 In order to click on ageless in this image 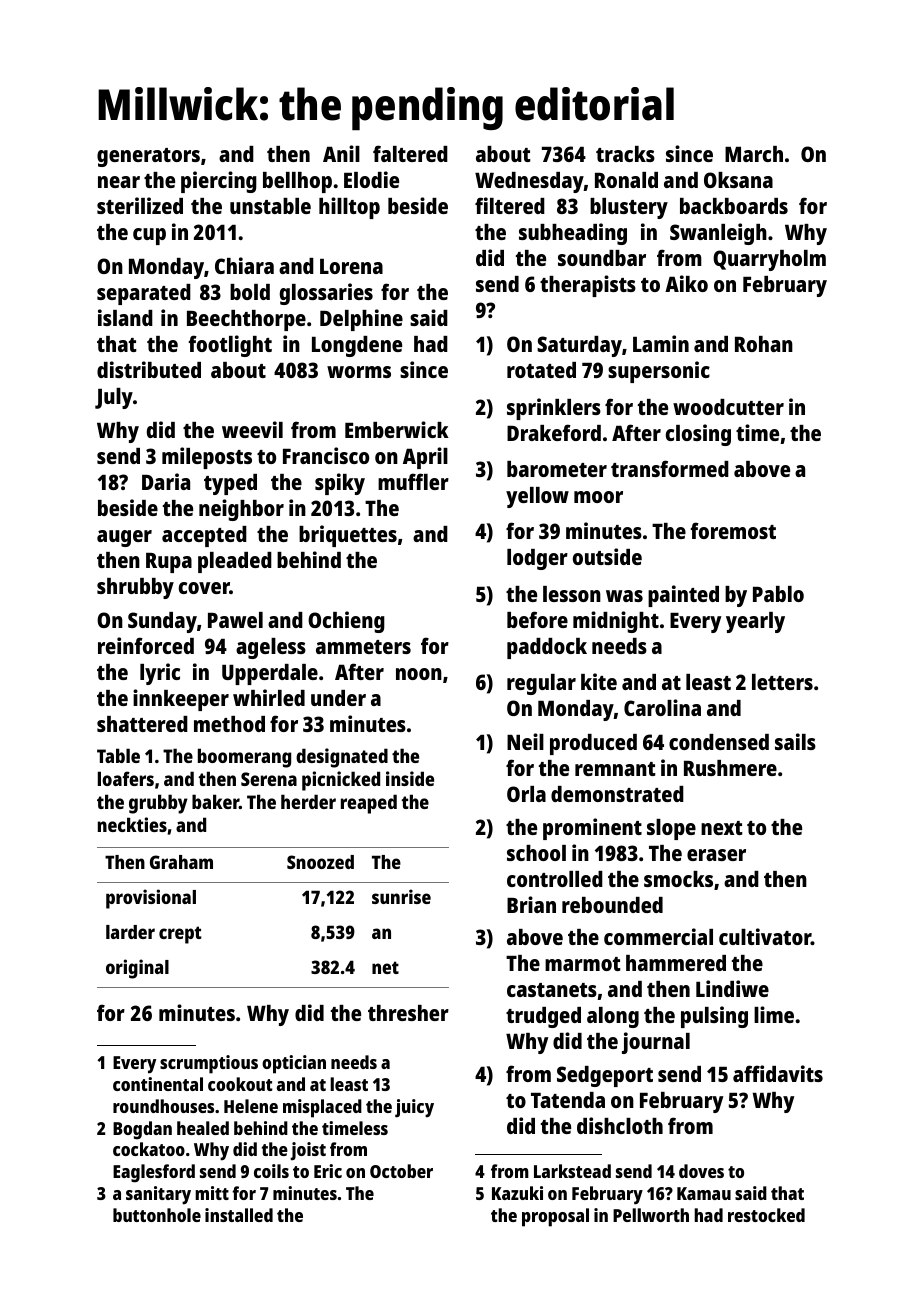, I will do `click(271, 648)`.
